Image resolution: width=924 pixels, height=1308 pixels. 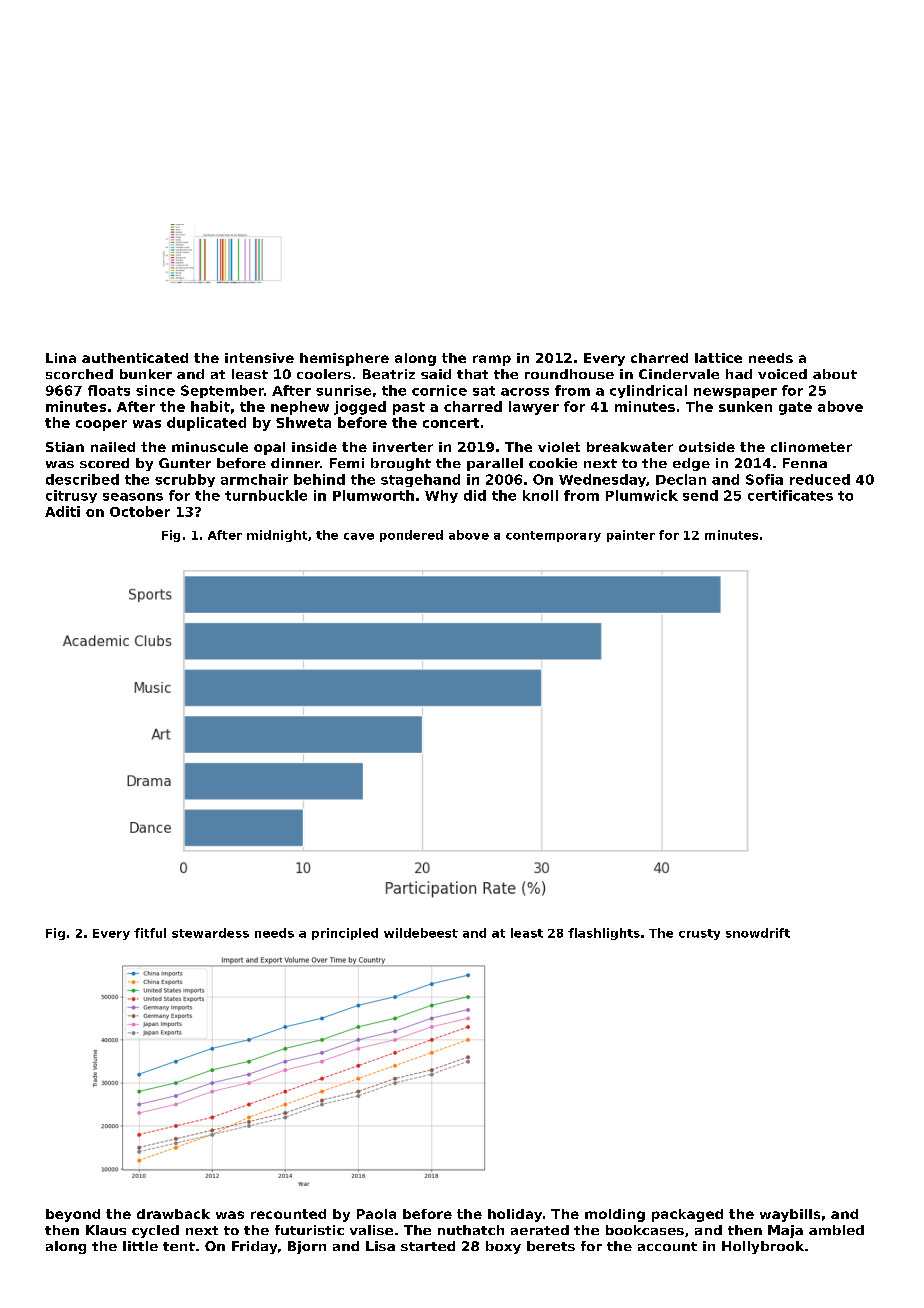 I want to click on lattice, so click(x=718, y=358).
